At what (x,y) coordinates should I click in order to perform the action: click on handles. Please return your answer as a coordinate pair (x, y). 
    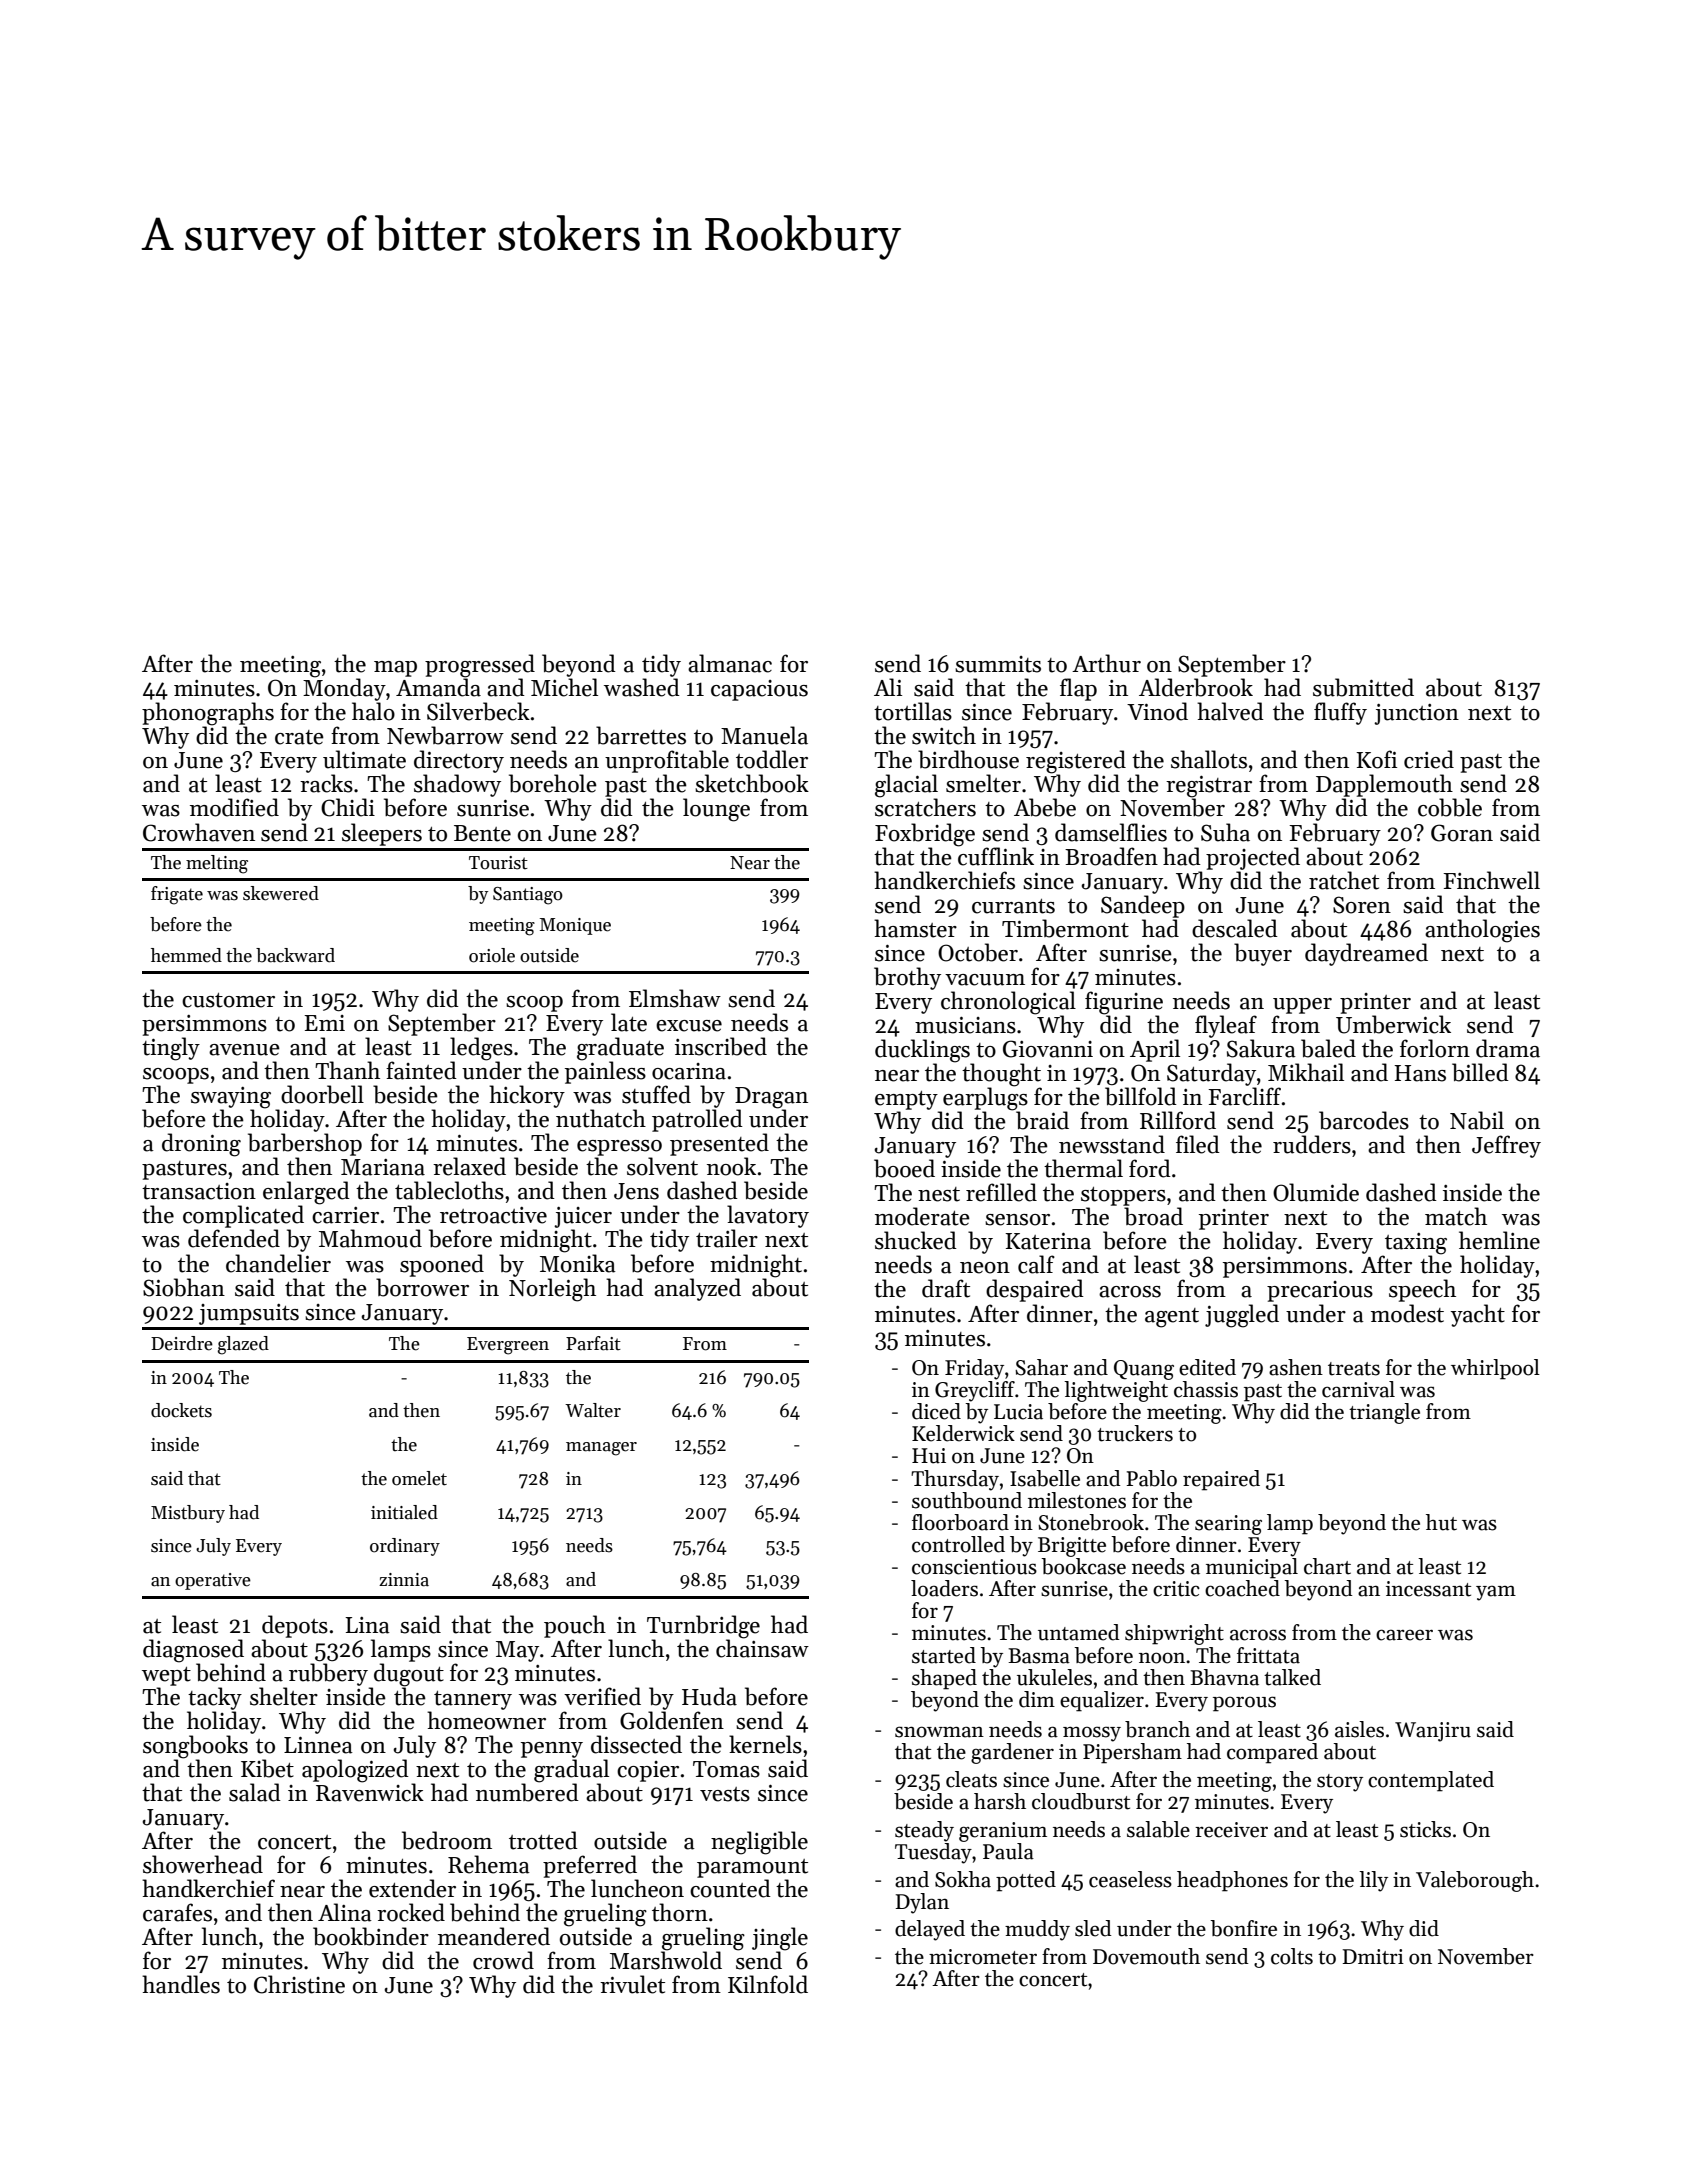
    Looking at the image, I should click on (181, 1984).
